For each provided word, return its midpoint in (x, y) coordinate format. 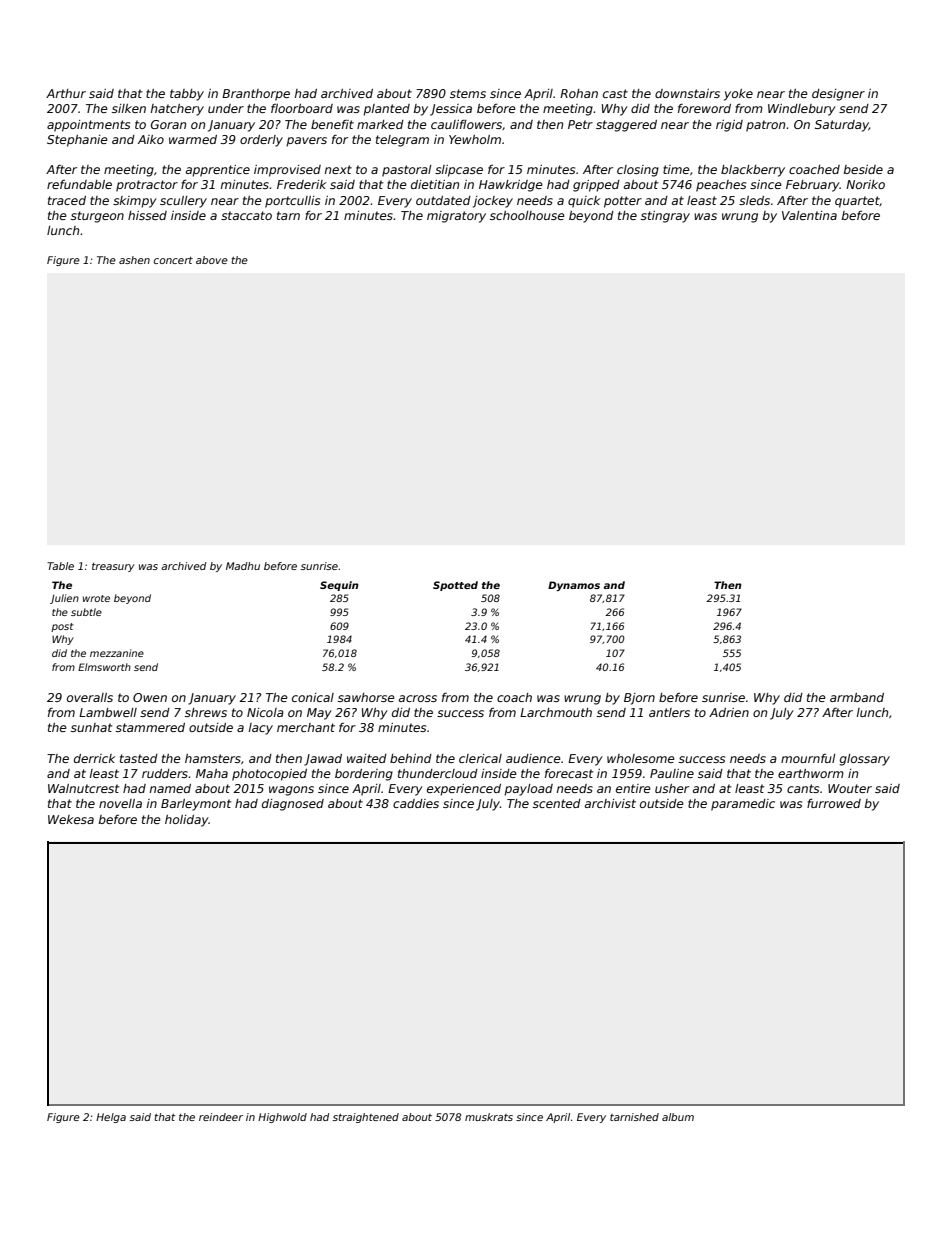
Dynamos (574, 586)
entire (633, 788)
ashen (134, 260)
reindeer (221, 1117)
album (678, 1117)
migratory (456, 217)
